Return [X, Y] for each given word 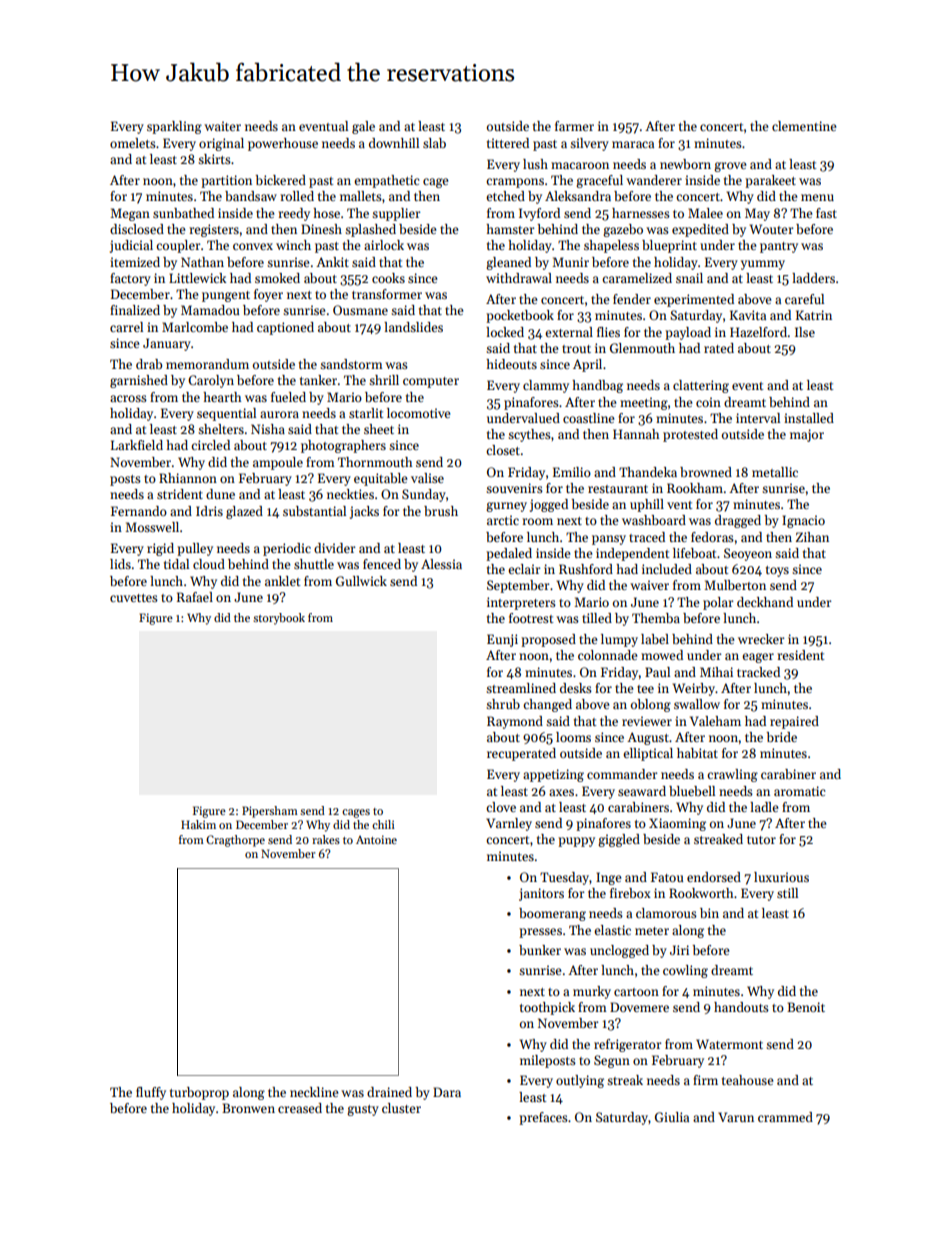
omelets [133, 143]
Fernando [139, 511]
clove [501, 807]
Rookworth [701, 893]
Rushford [586, 569]
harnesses [641, 213]
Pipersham [270, 812]
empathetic [386, 181]
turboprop [199, 1093]
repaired [794, 722]
